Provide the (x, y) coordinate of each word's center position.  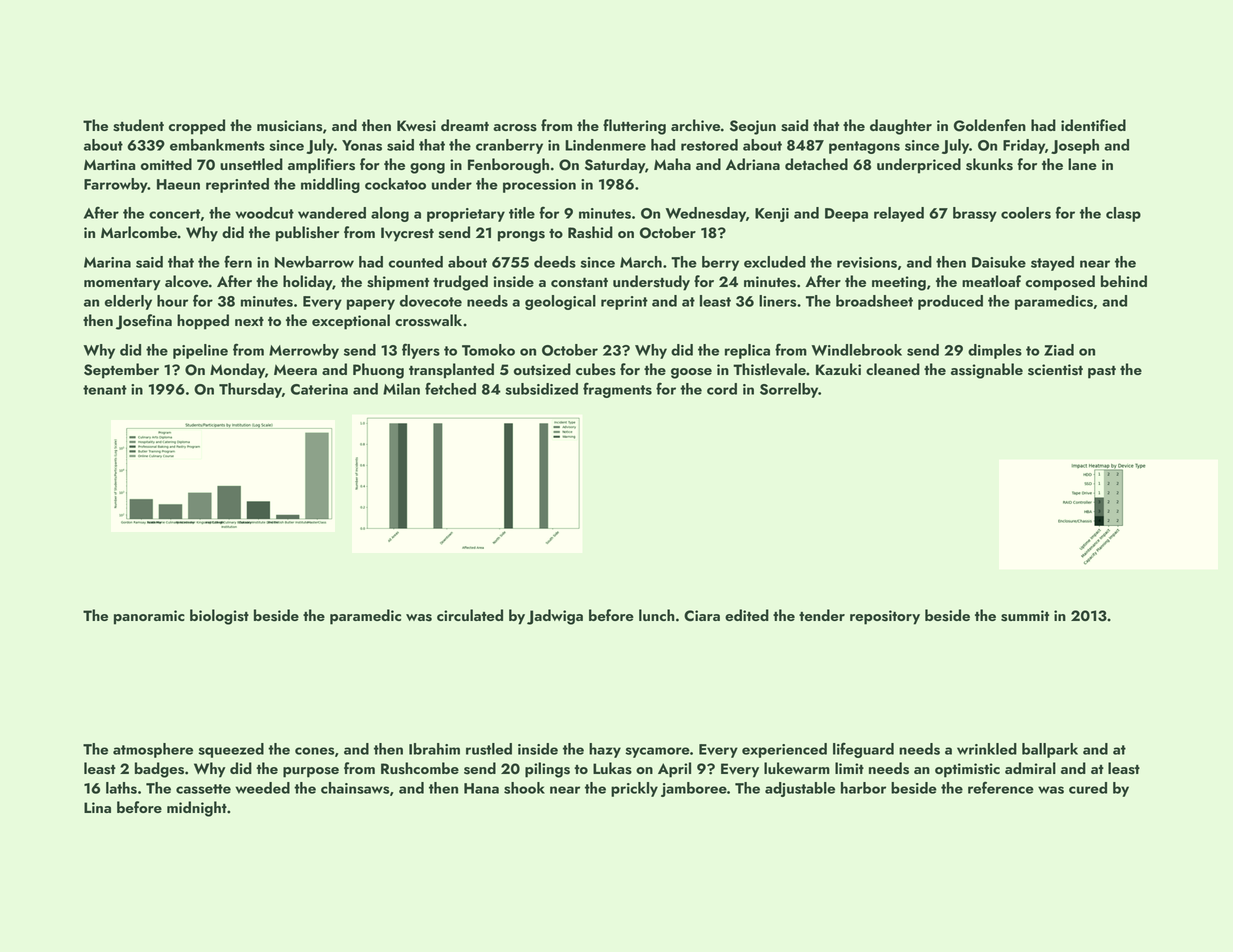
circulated (470, 615)
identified (1093, 125)
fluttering (634, 127)
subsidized (541, 389)
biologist (219, 617)
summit (1025, 616)
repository (885, 617)
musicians (289, 126)
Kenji (772, 215)
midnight (197, 809)
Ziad (1059, 350)
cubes (596, 369)
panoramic (149, 617)
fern (238, 261)
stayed (1052, 263)
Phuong (378, 371)
